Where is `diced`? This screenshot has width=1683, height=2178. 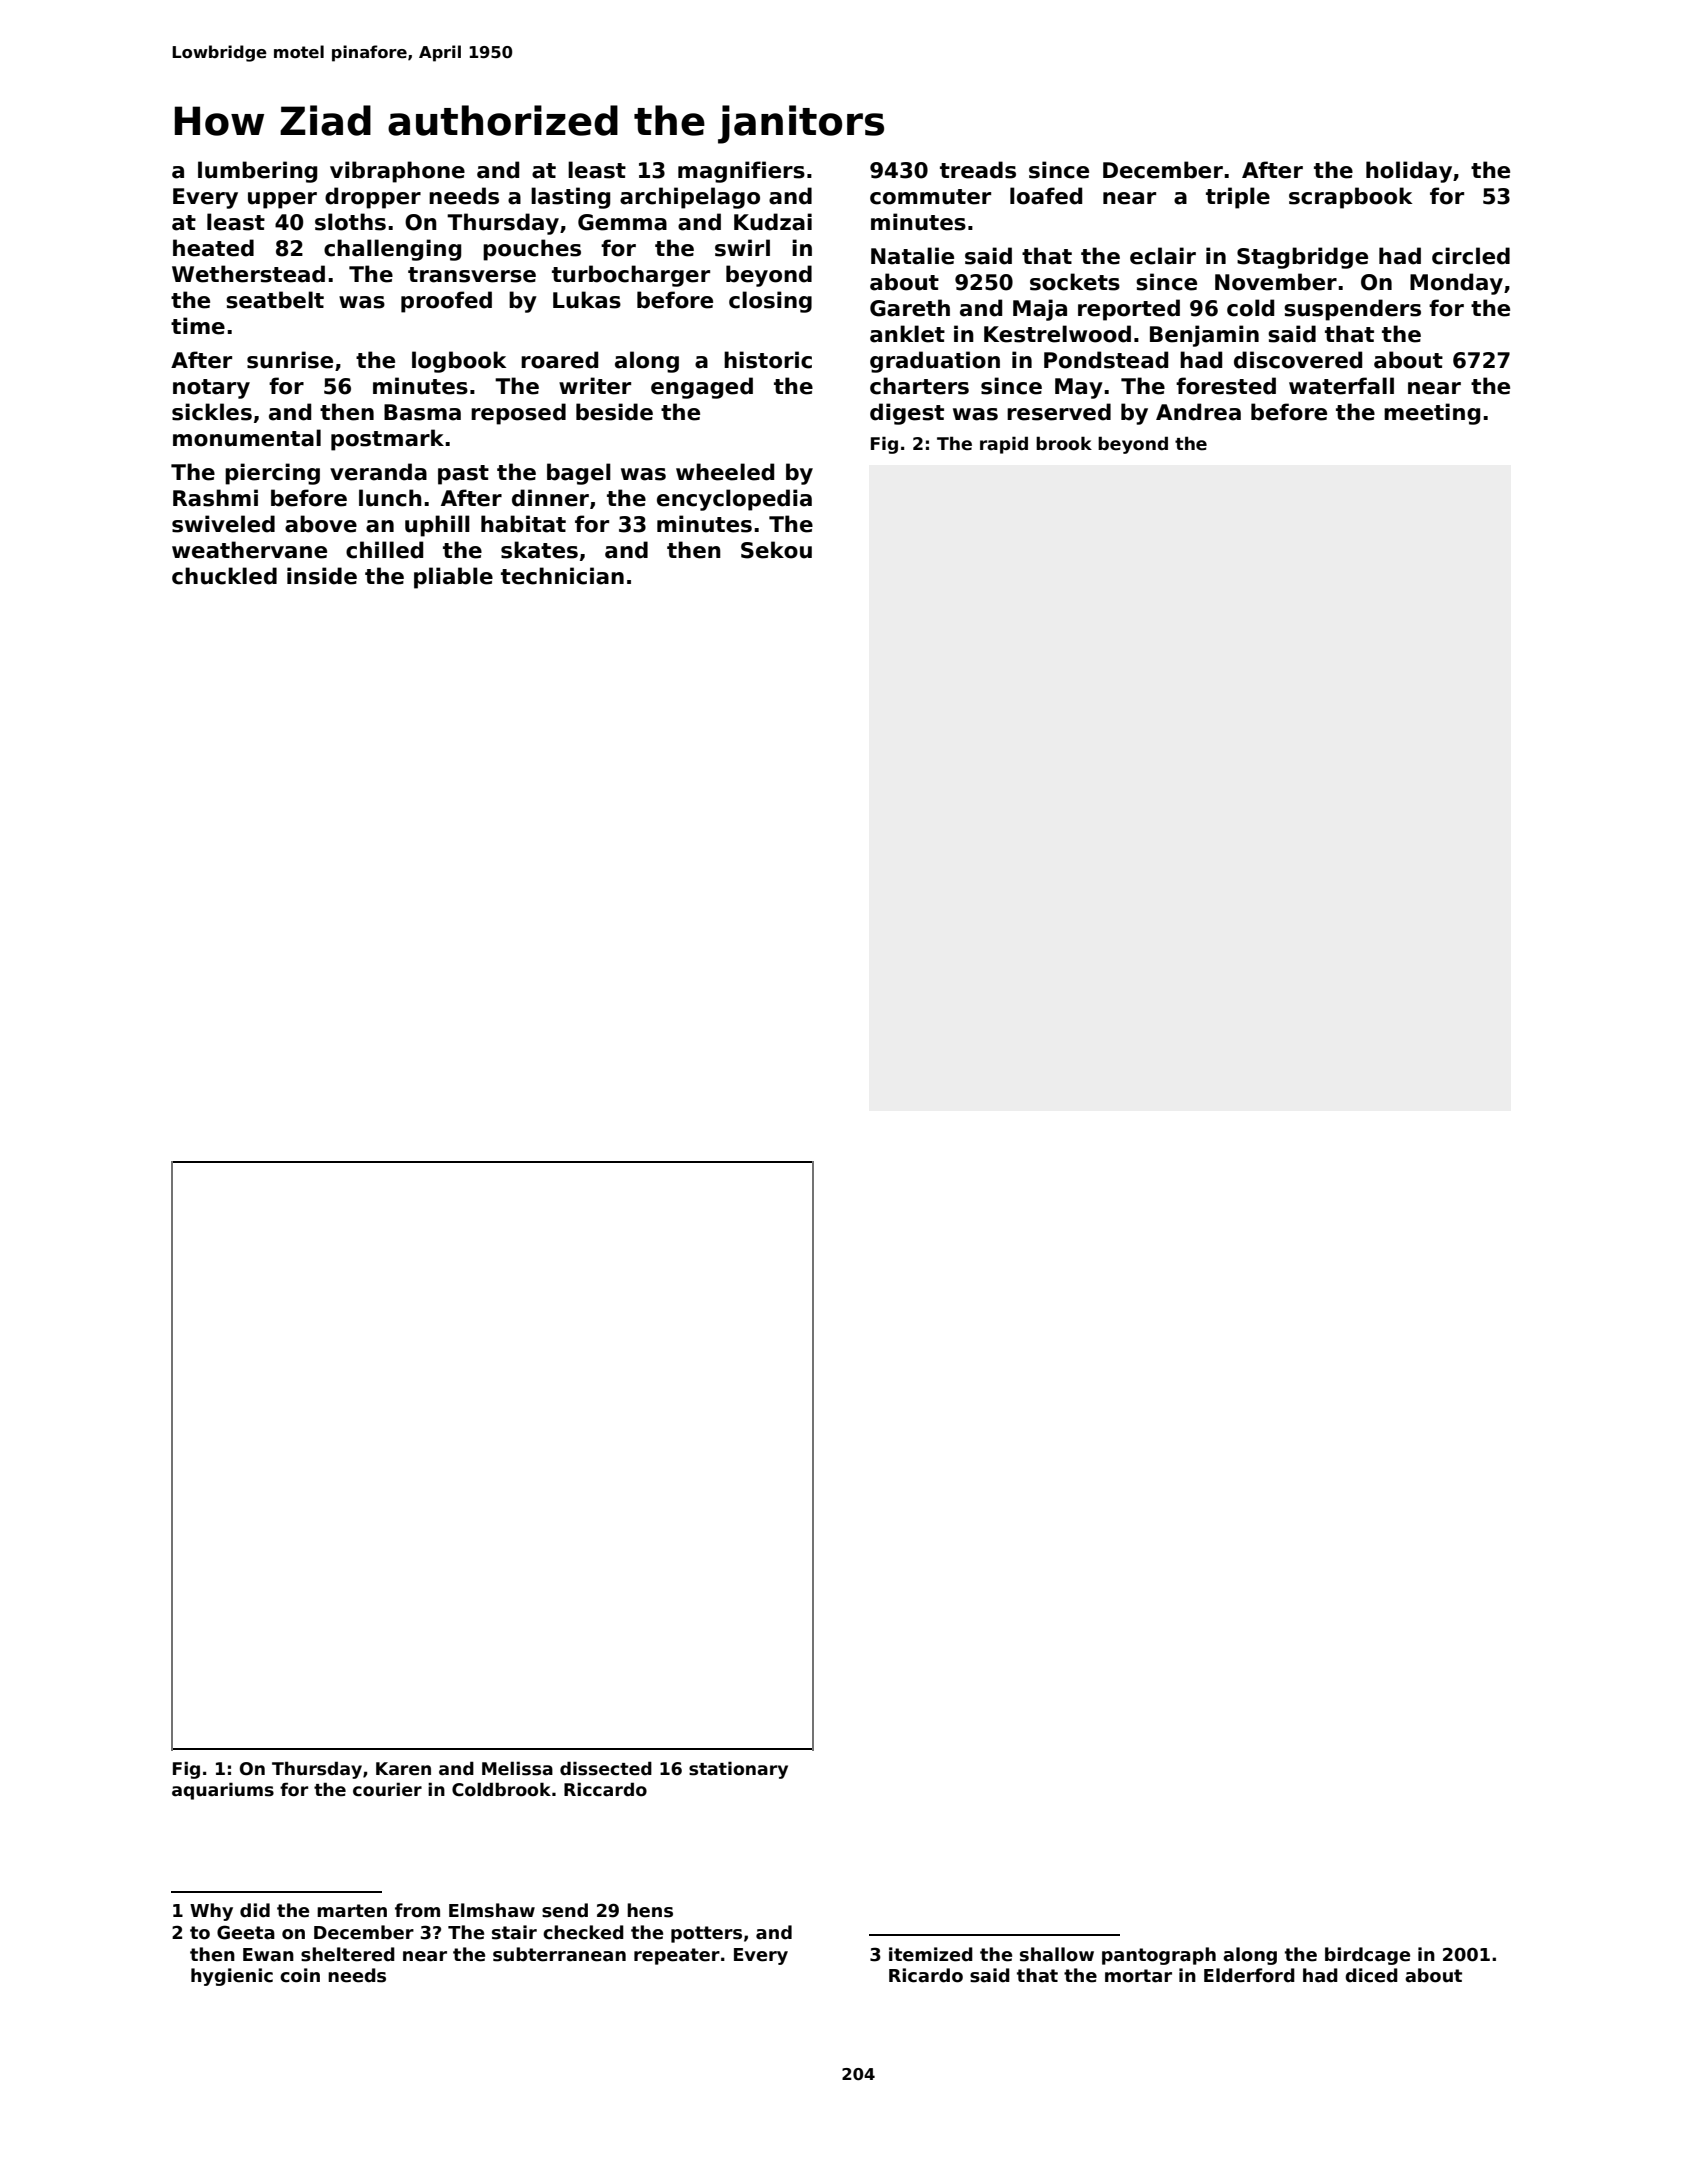
diced is located at coordinates (1371, 1975).
